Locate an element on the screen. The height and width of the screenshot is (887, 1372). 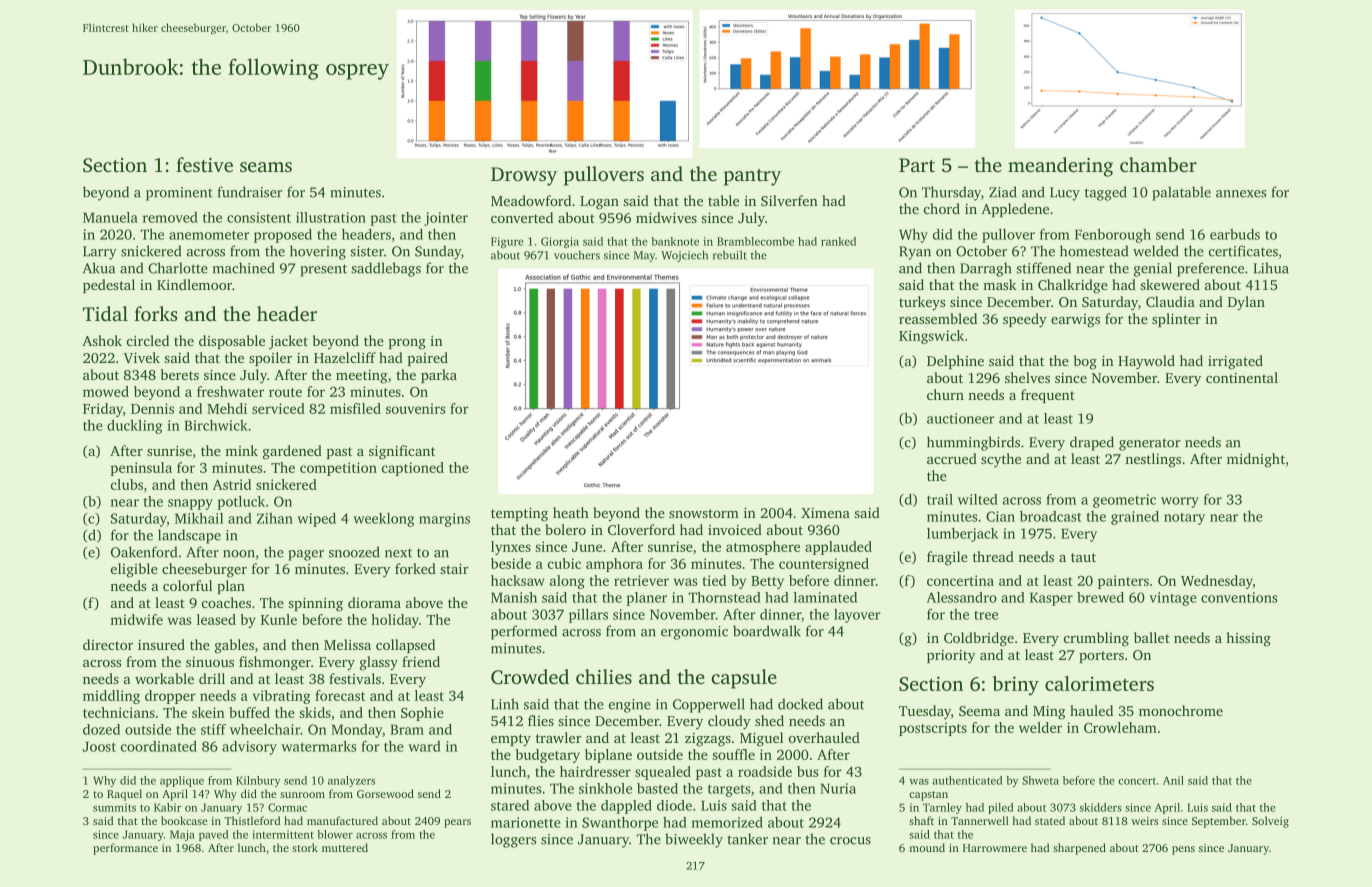
Birchwick is located at coordinates (216, 425).
